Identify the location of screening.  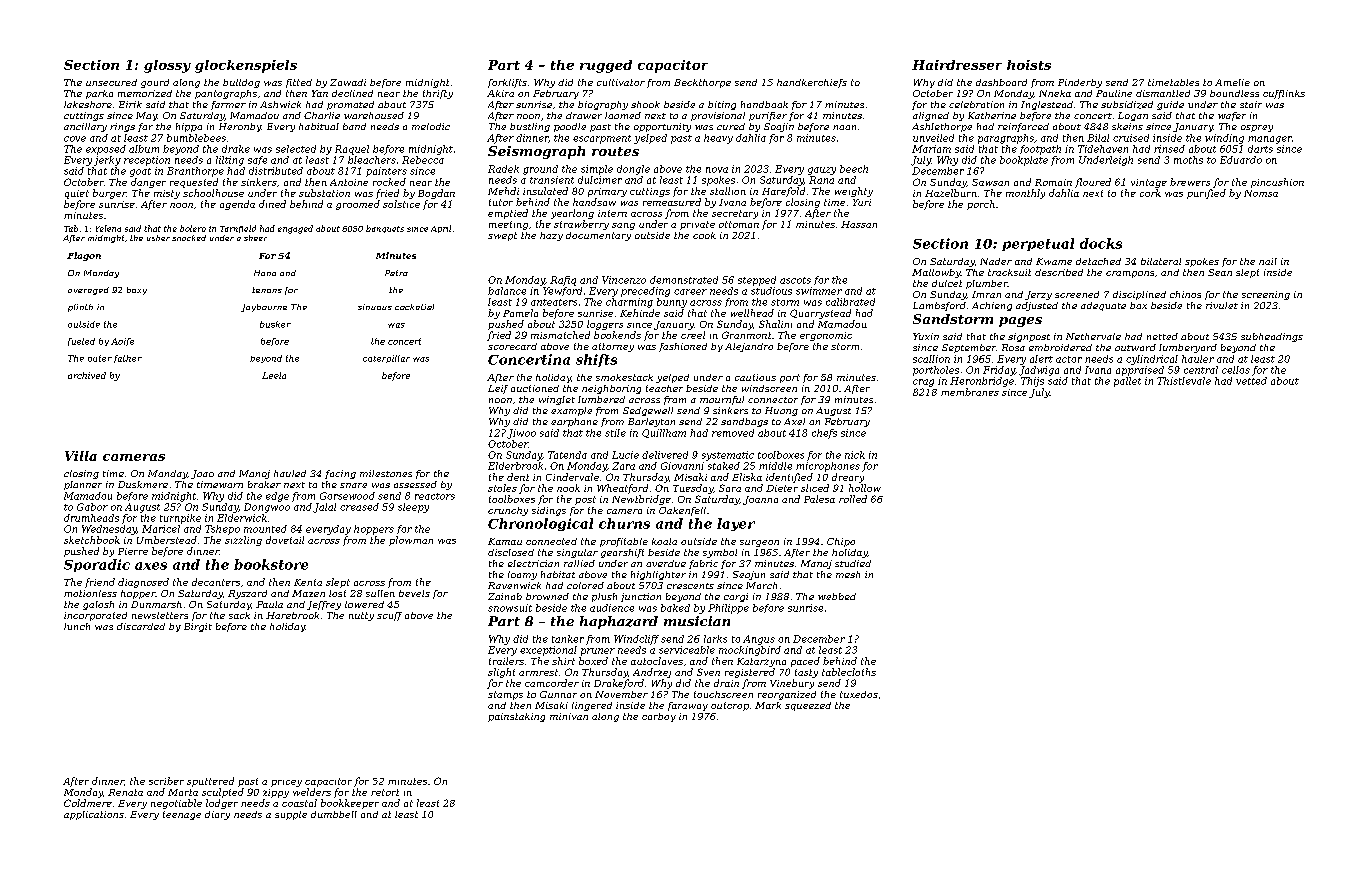
(1266, 295).
